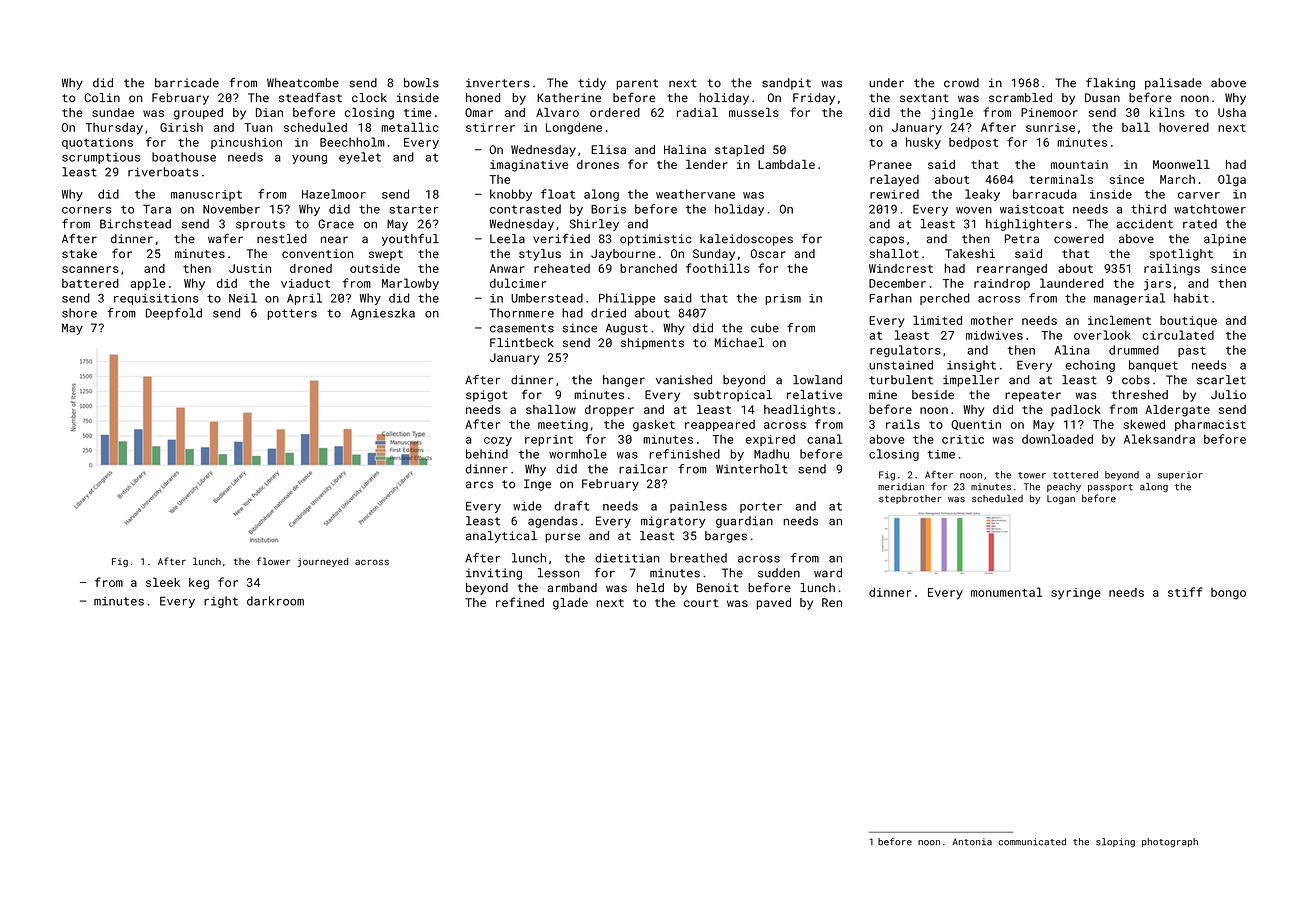  Describe the element at coordinates (774, 604) in the screenshot. I see `paved` at that location.
